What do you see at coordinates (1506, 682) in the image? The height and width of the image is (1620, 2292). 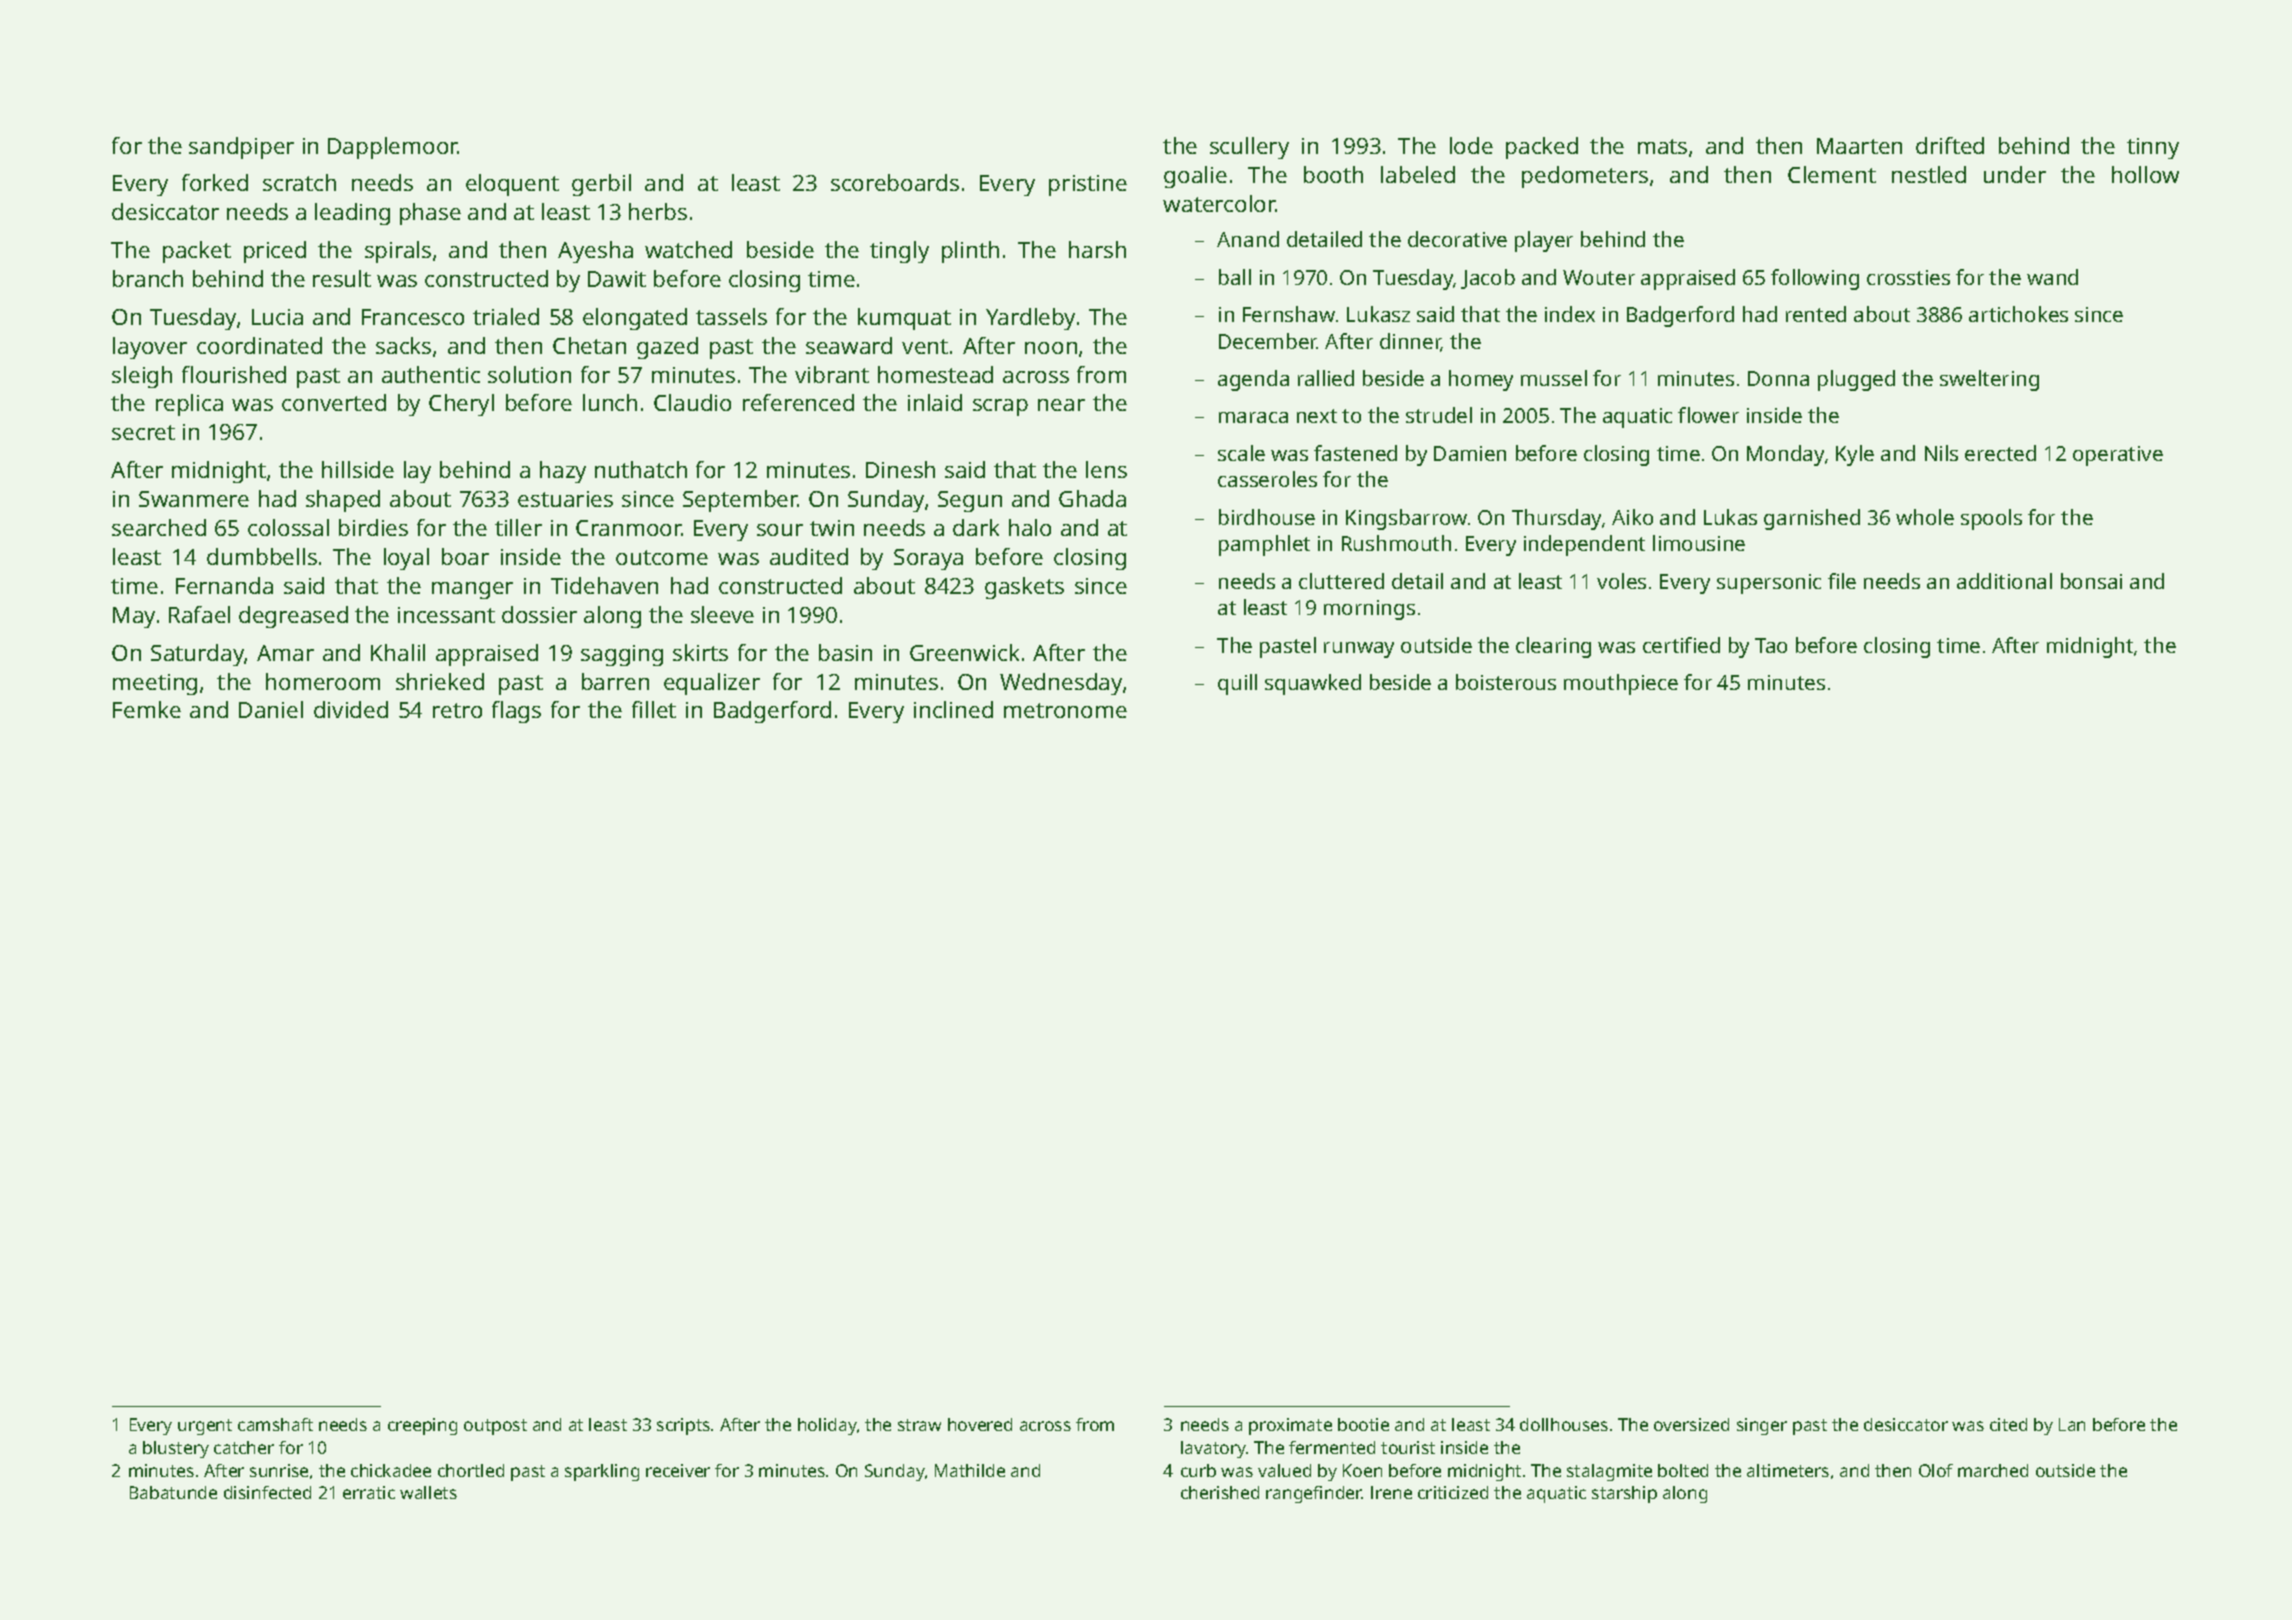 I see `boisterous` at bounding box center [1506, 682].
